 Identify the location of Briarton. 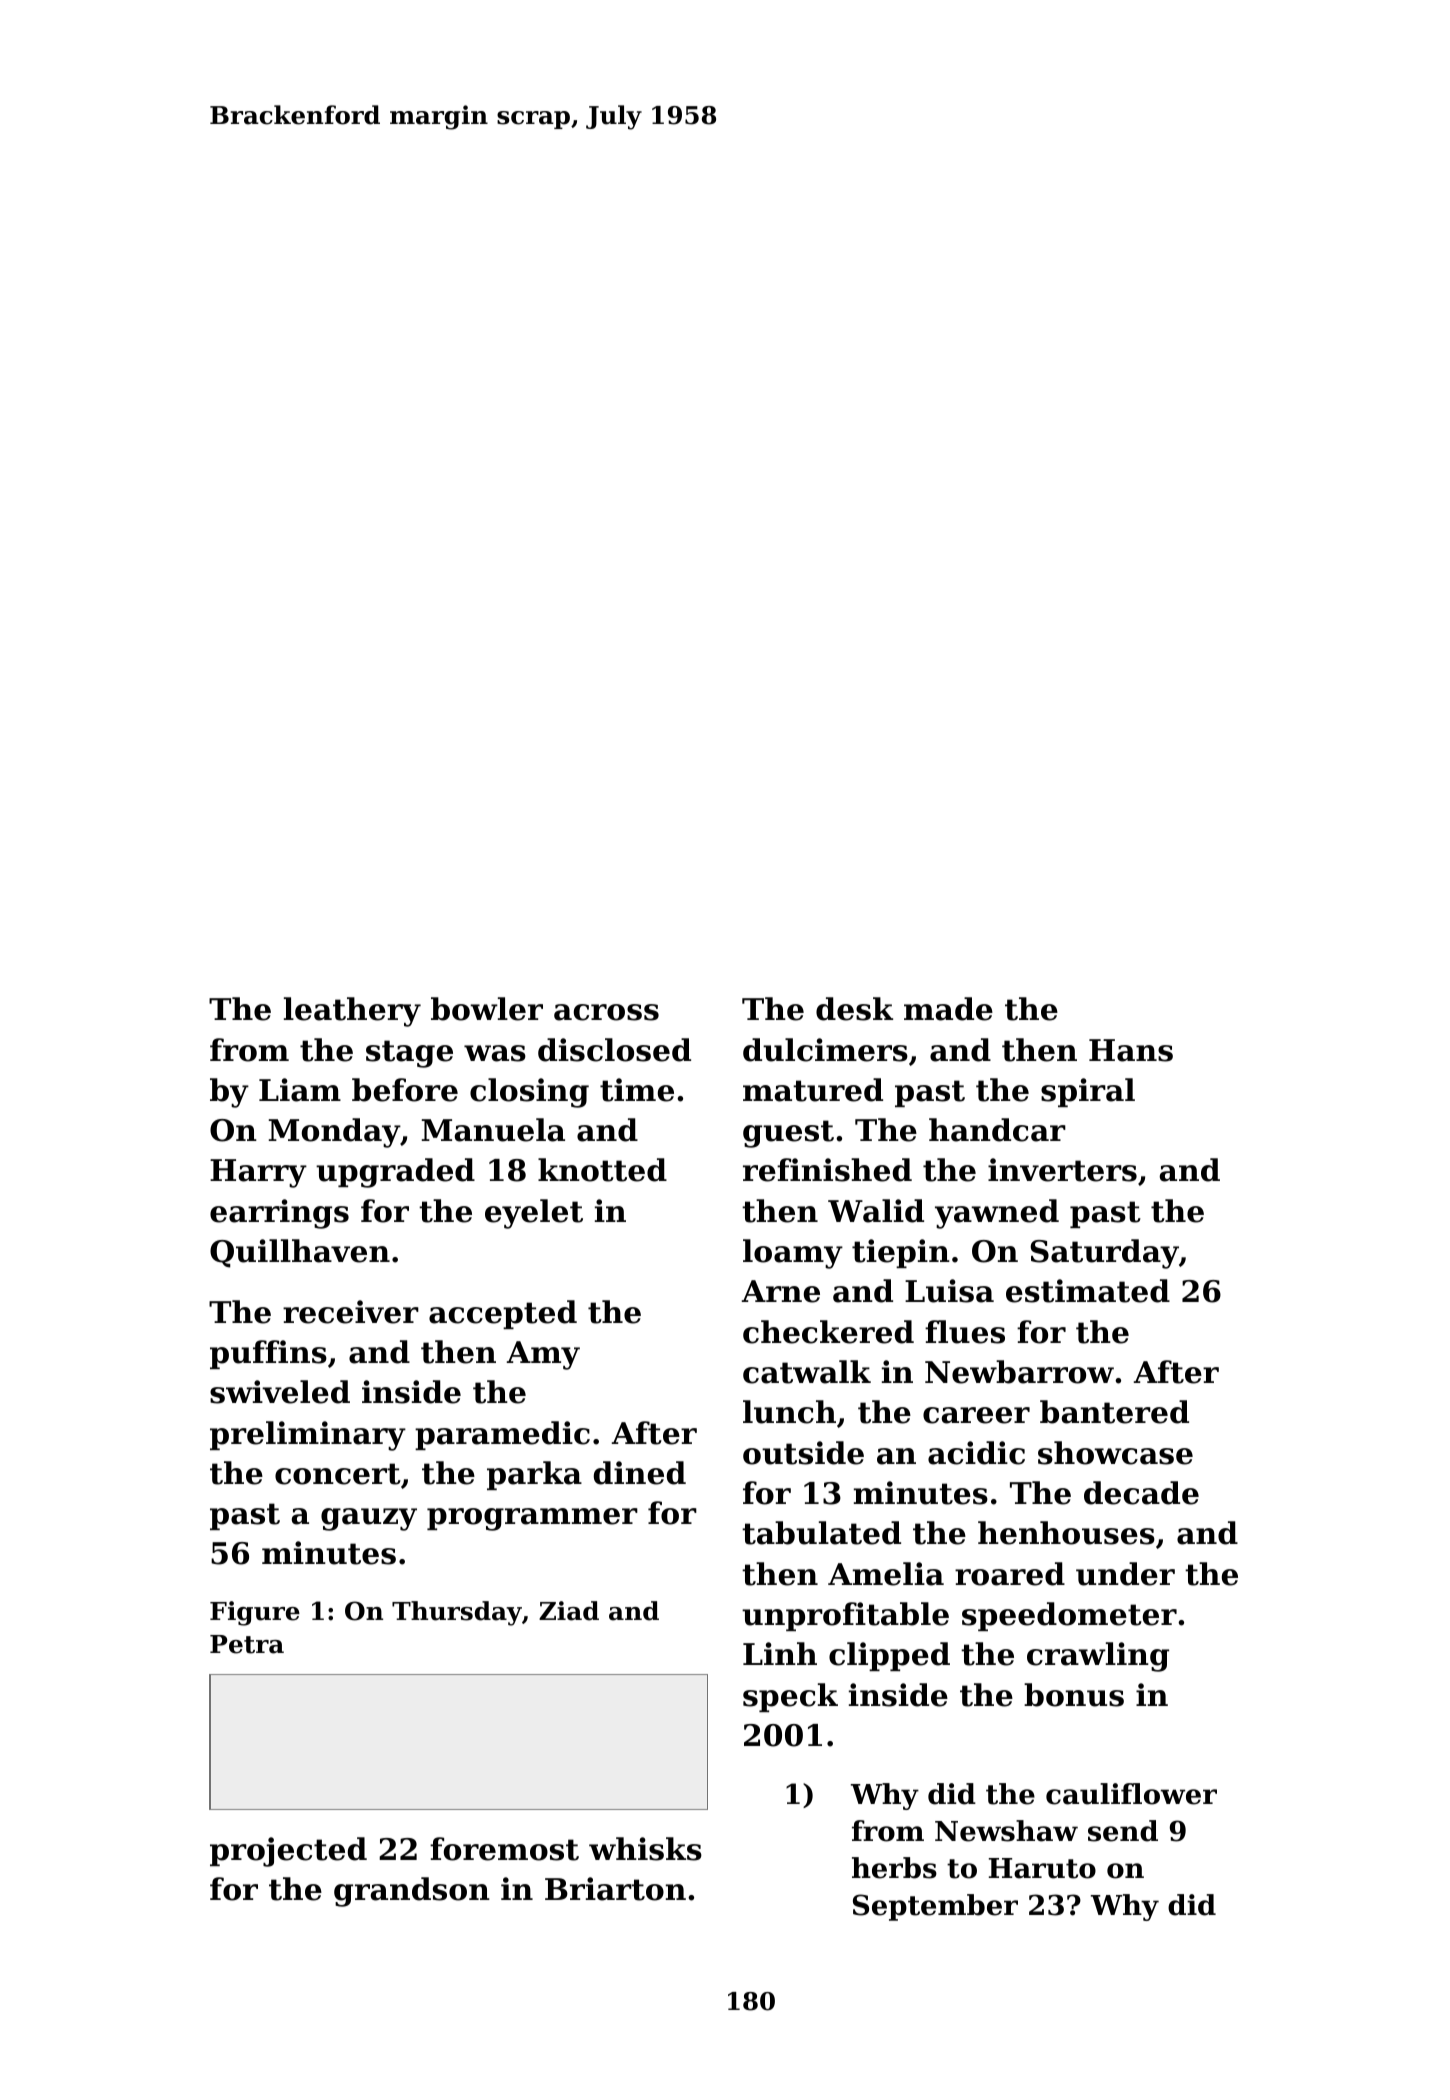
(615, 1889).
